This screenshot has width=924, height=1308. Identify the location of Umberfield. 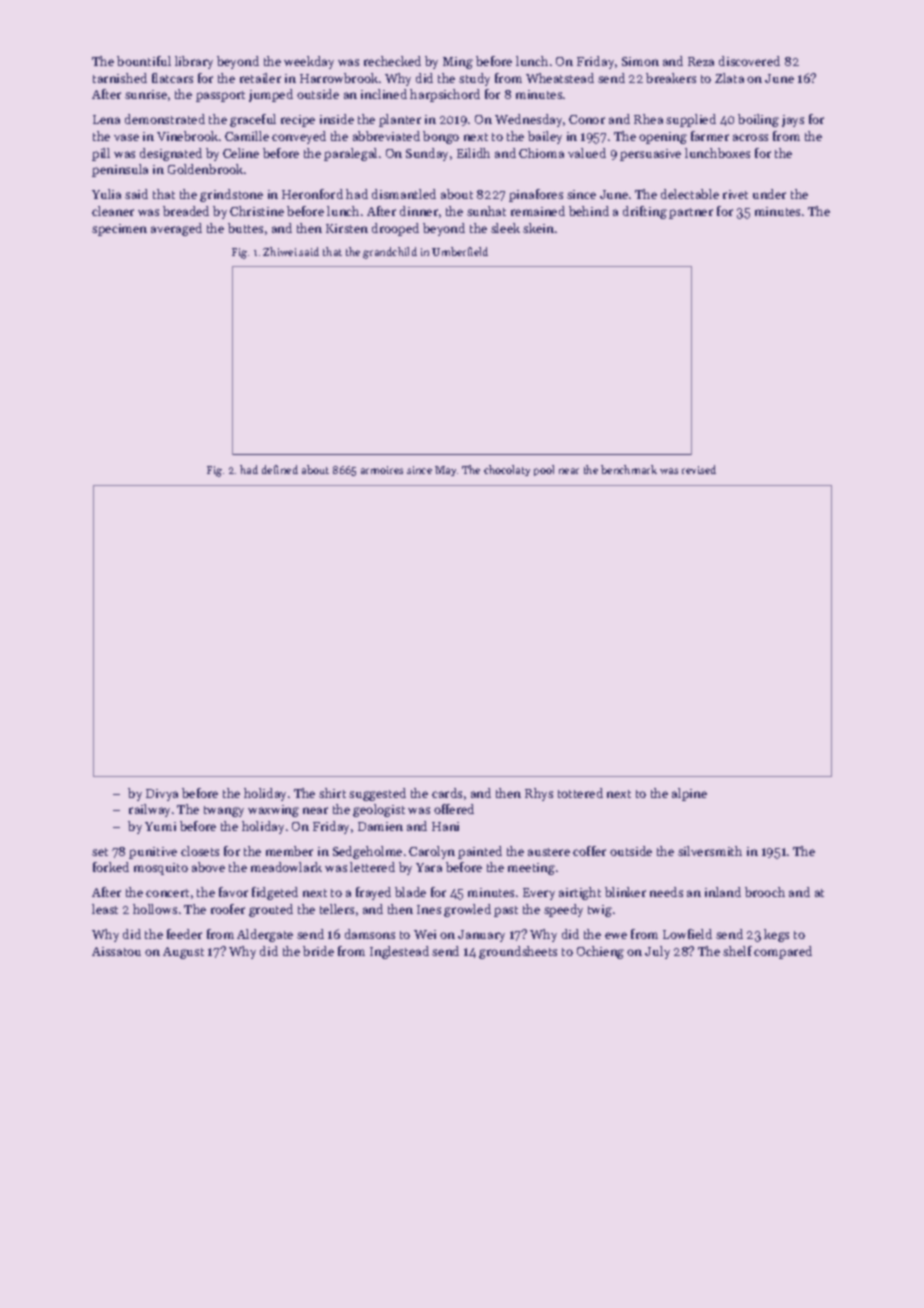
(460, 251).
